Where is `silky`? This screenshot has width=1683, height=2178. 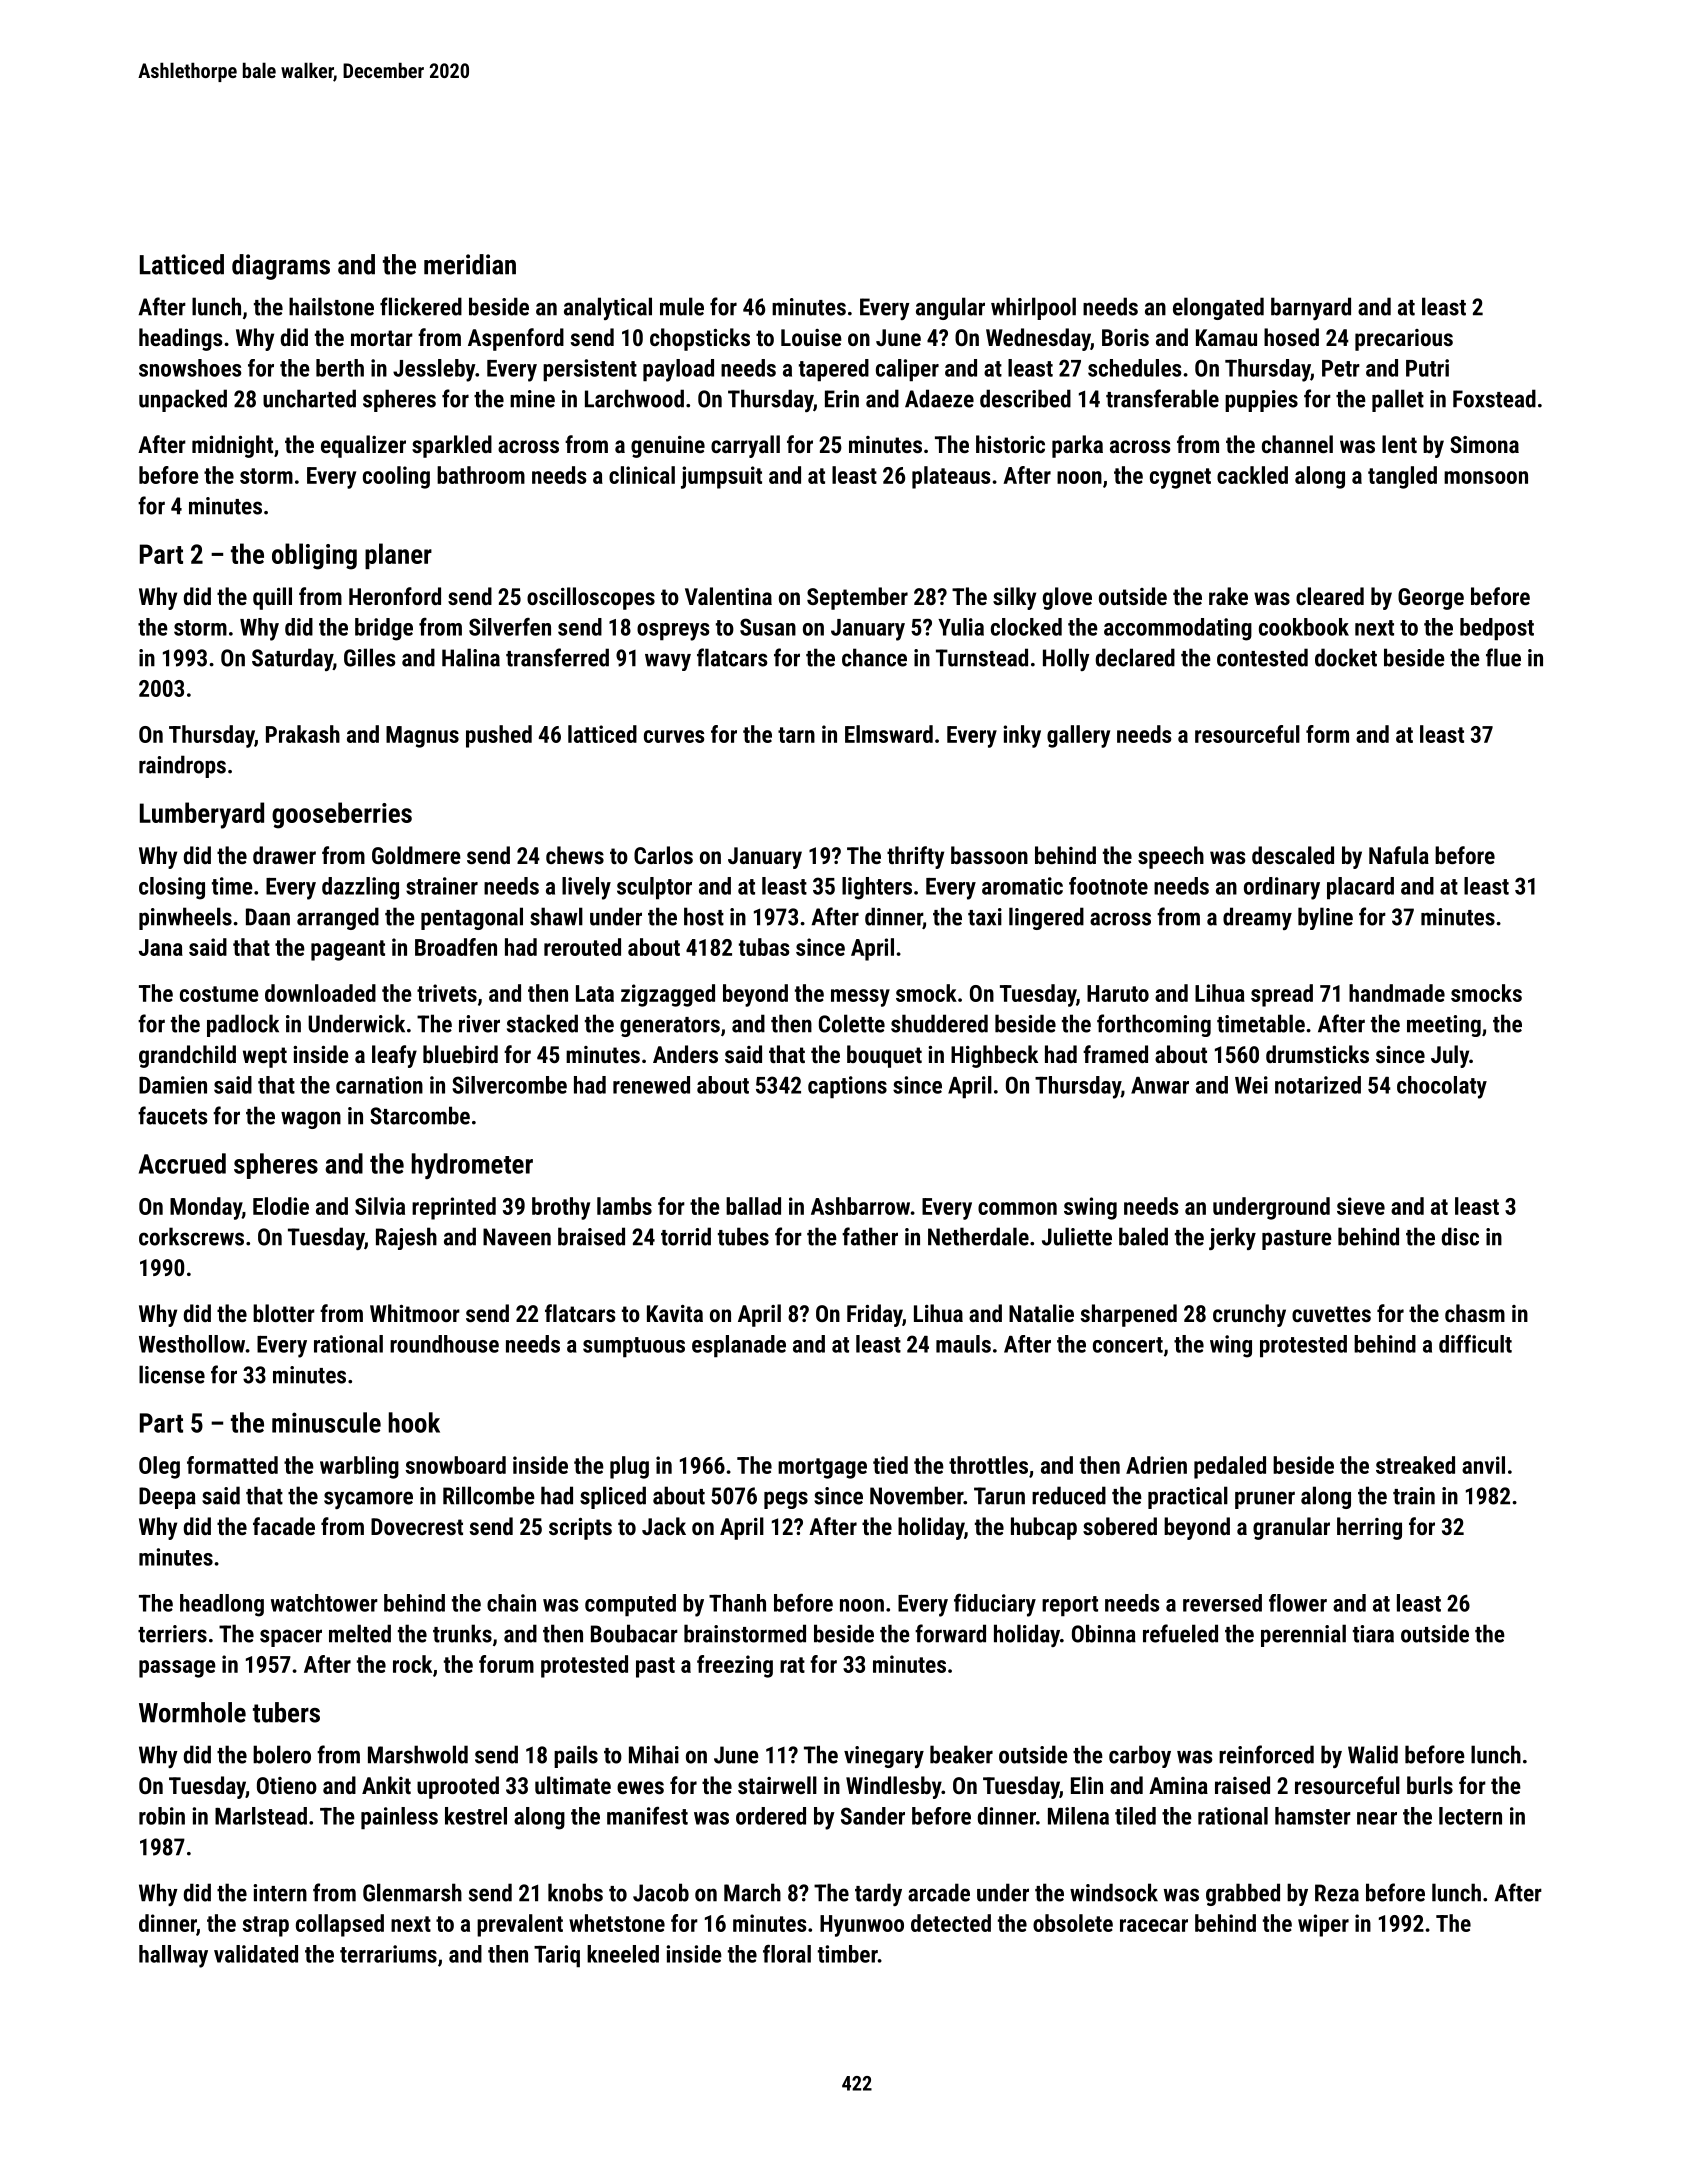 silky is located at coordinates (1014, 598).
